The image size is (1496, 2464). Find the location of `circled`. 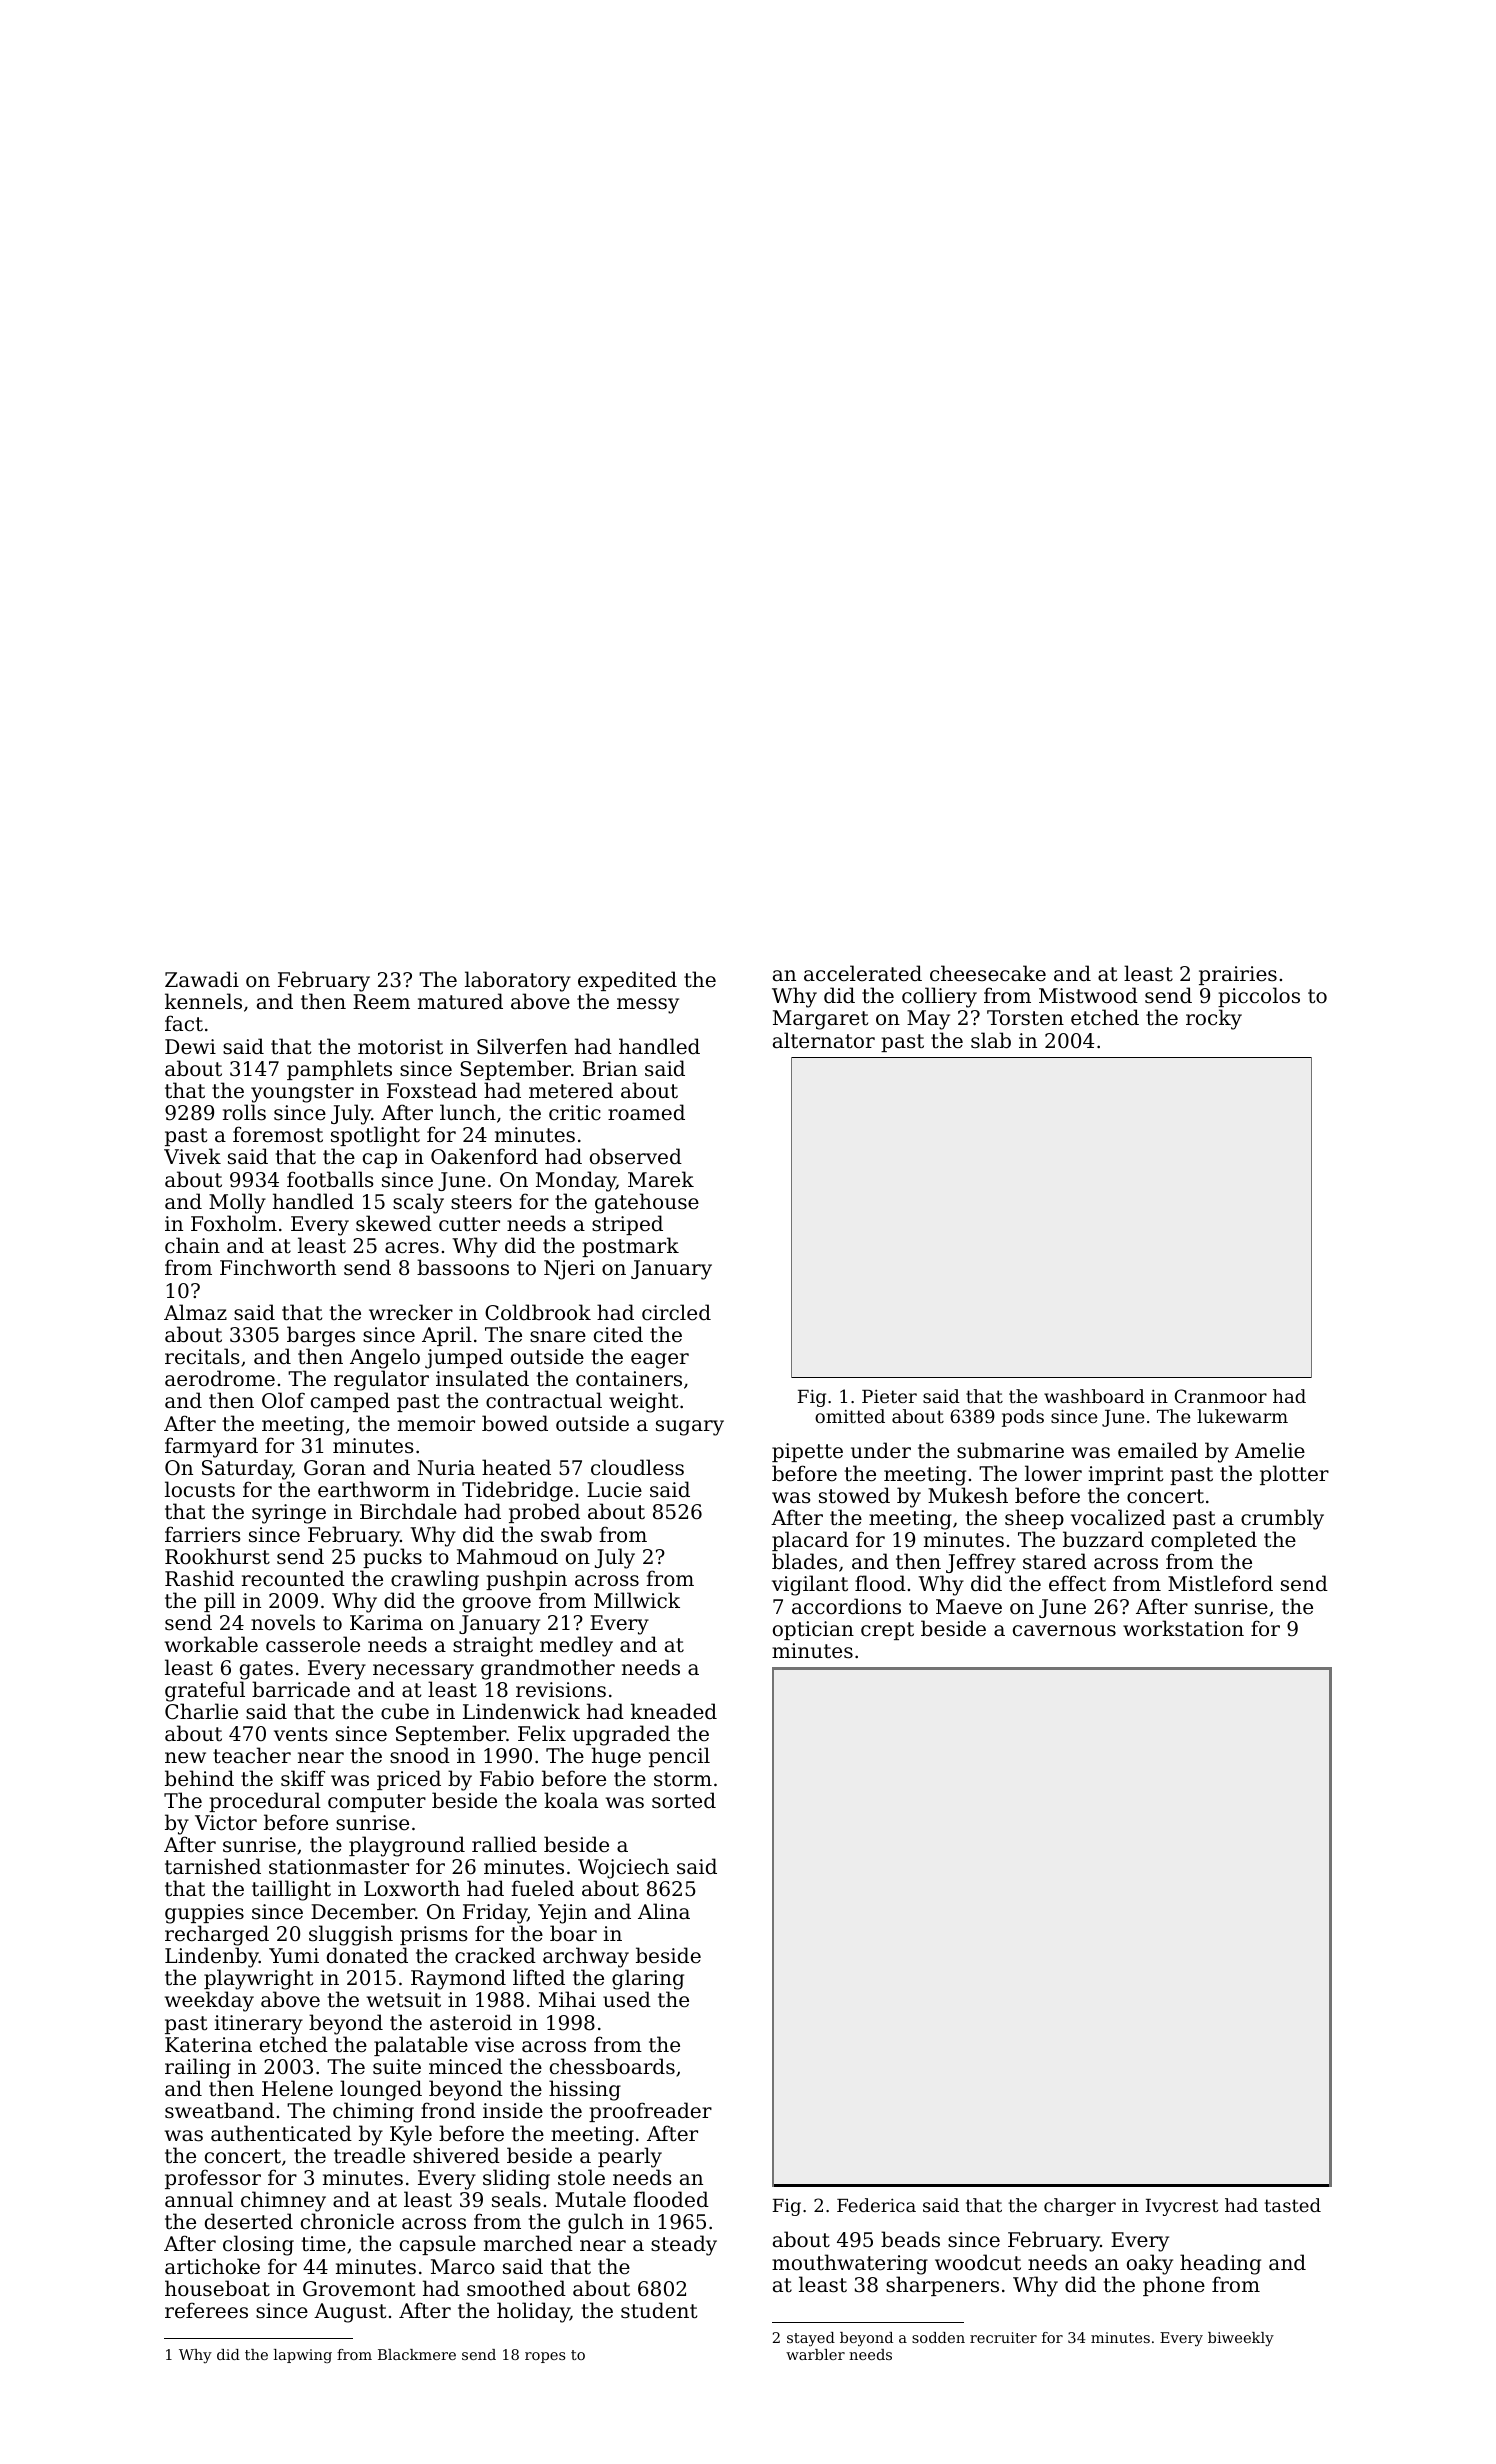

circled is located at coordinates (676, 1312).
